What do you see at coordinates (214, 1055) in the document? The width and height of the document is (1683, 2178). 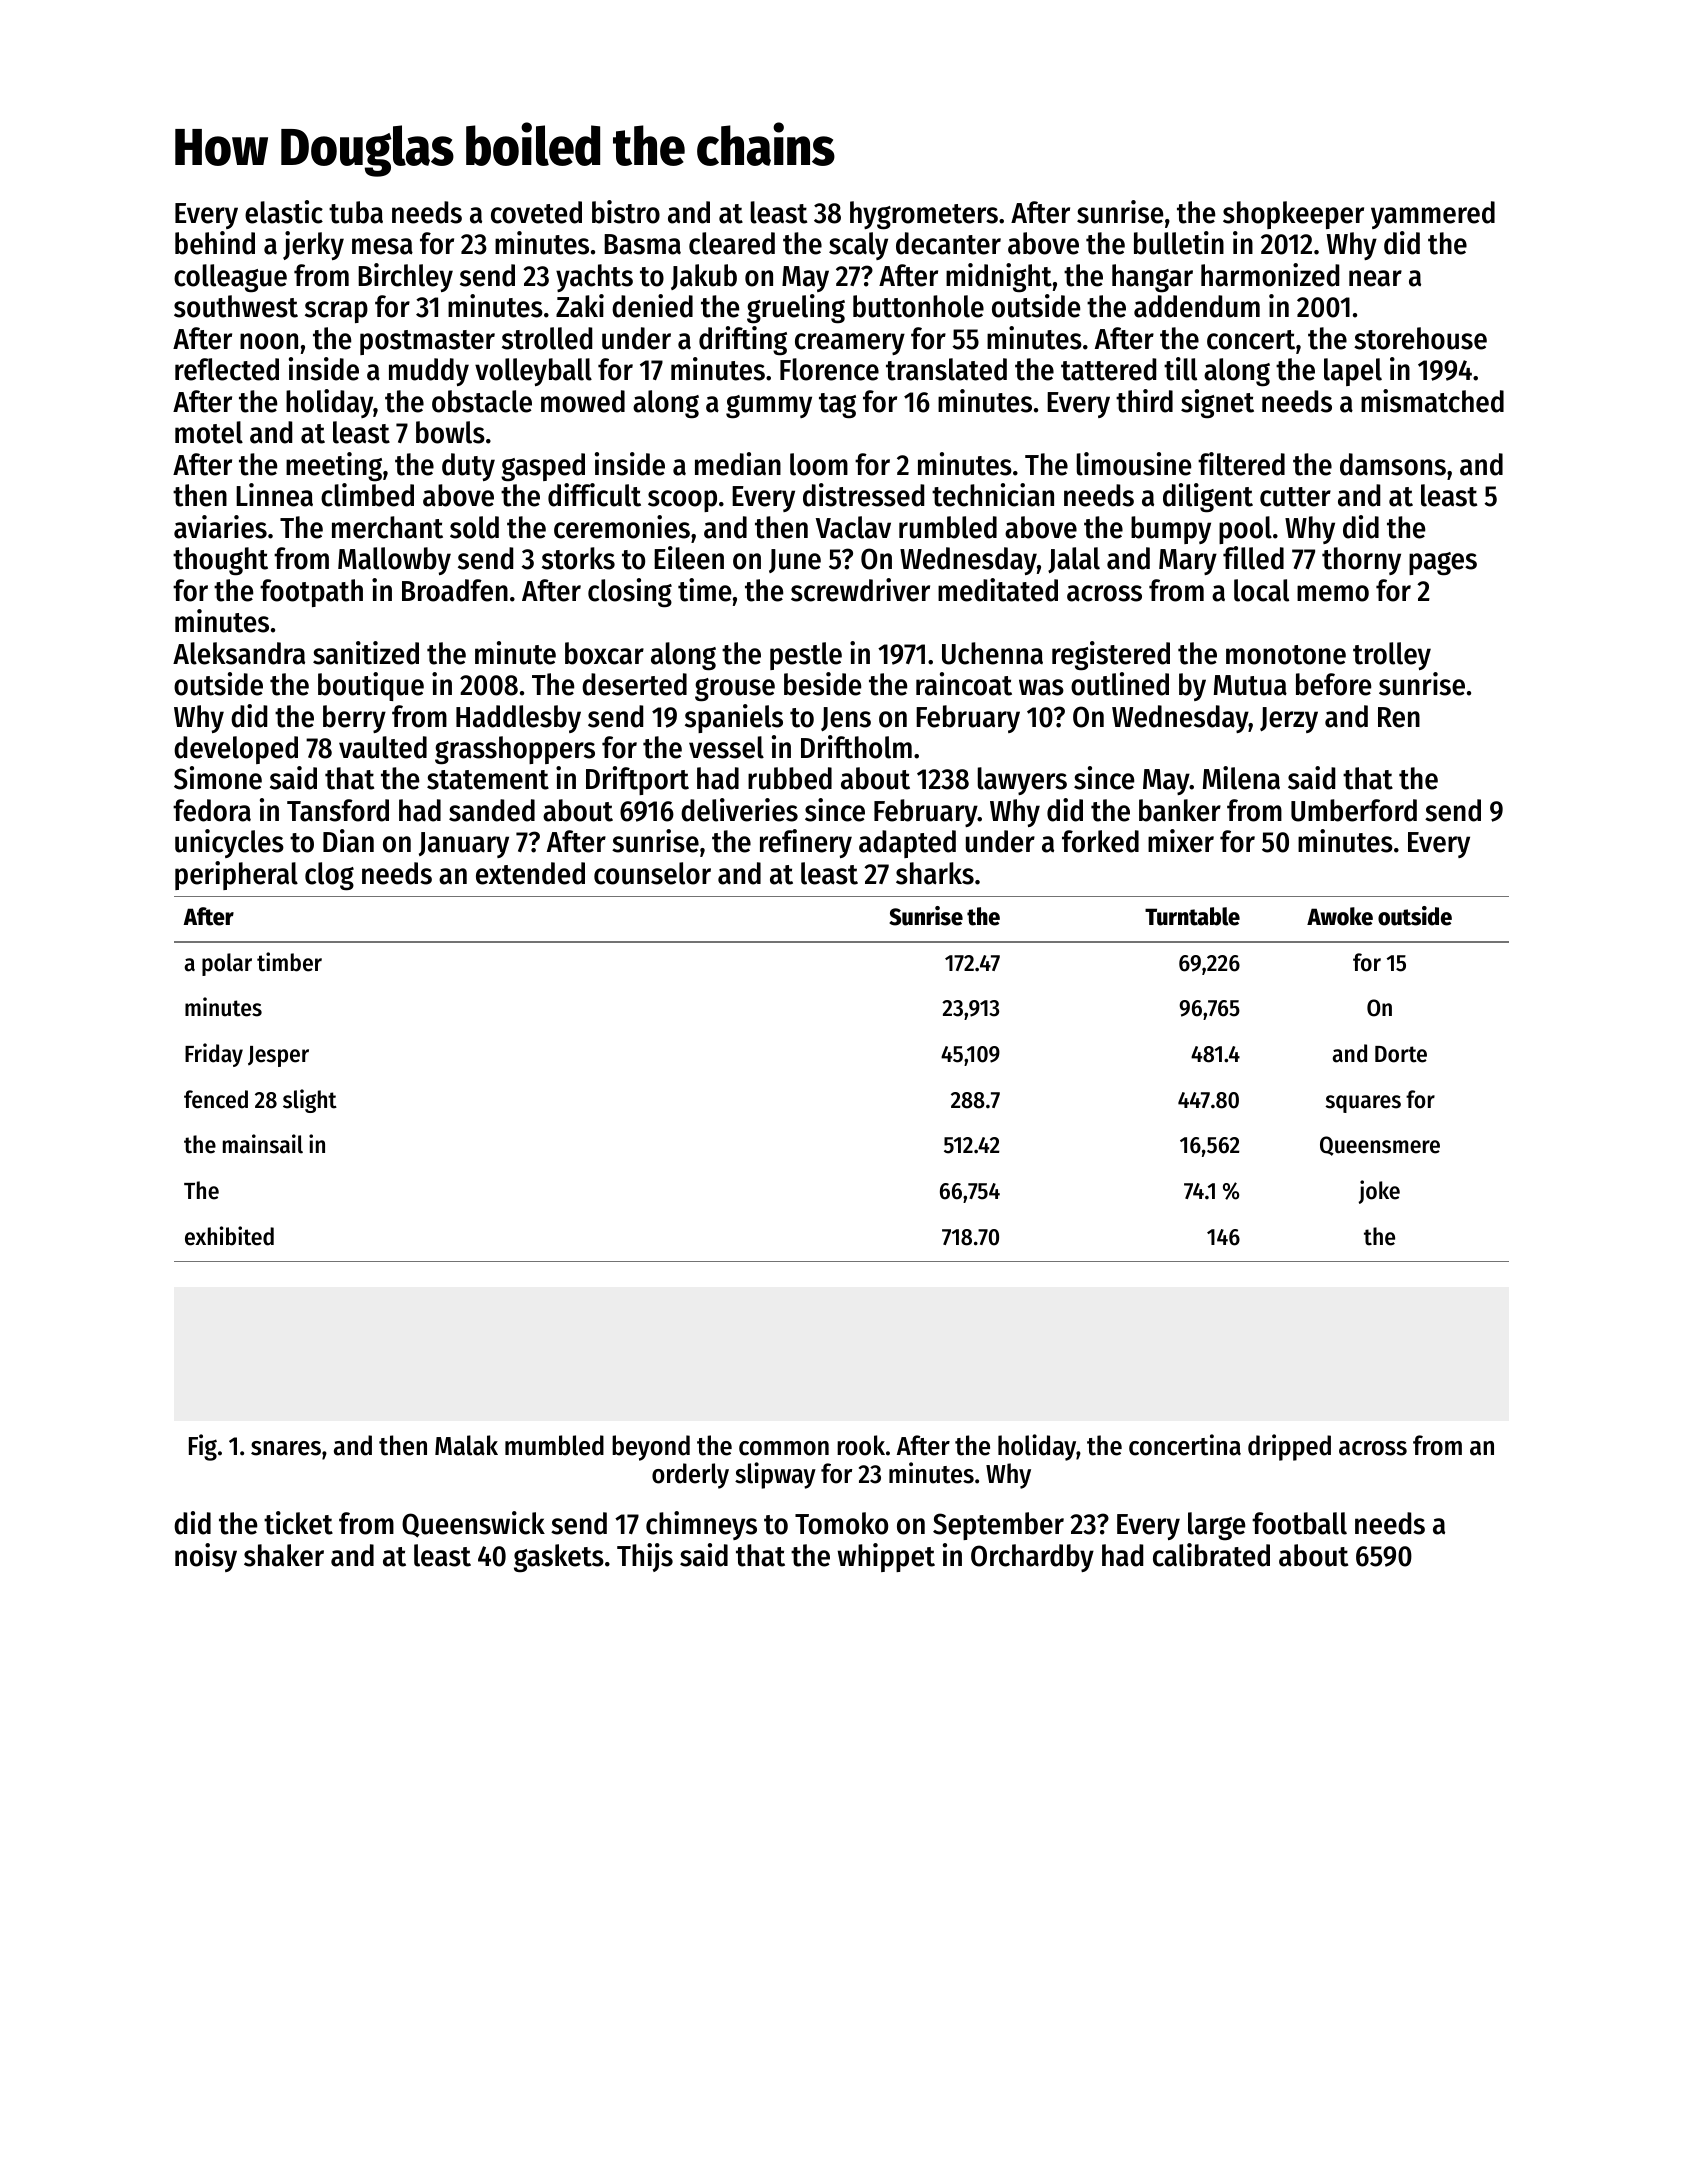 I see `Friday` at bounding box center [214, 1055].
